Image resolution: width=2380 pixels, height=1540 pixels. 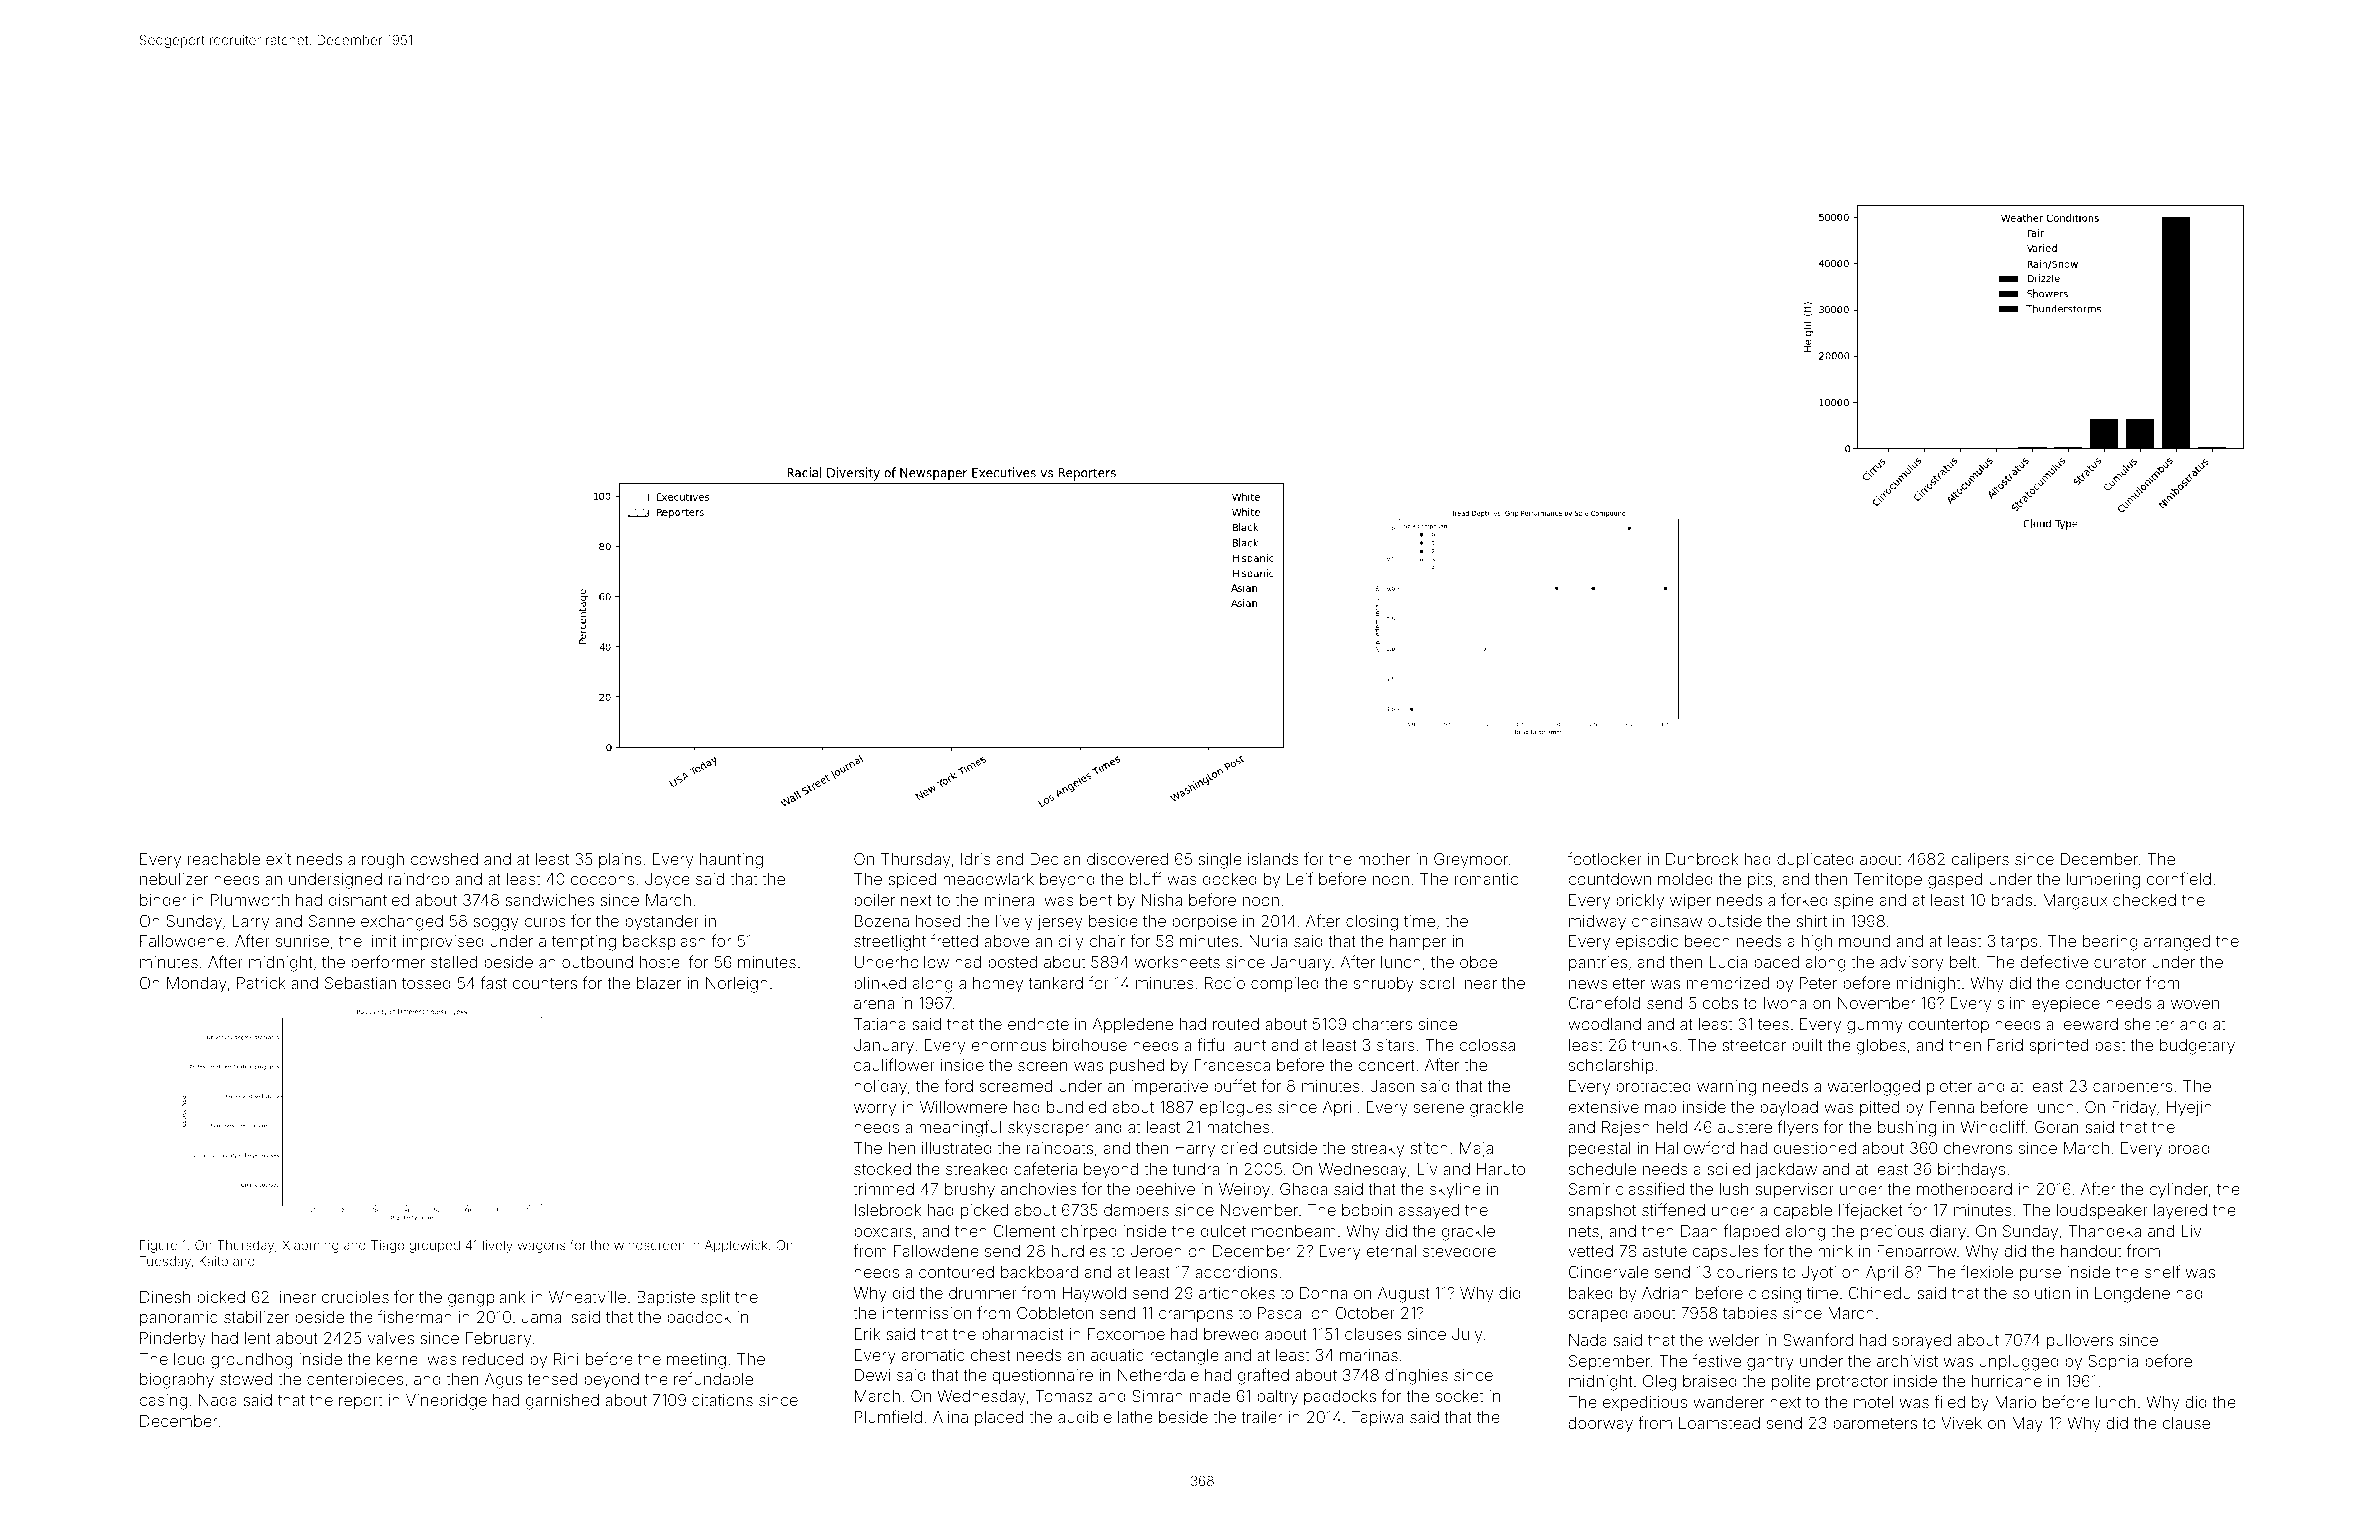 What do you see at coordinates (1459, 1251) in the page?
I see `stevedore` at bounding box center [1459, 1251].
